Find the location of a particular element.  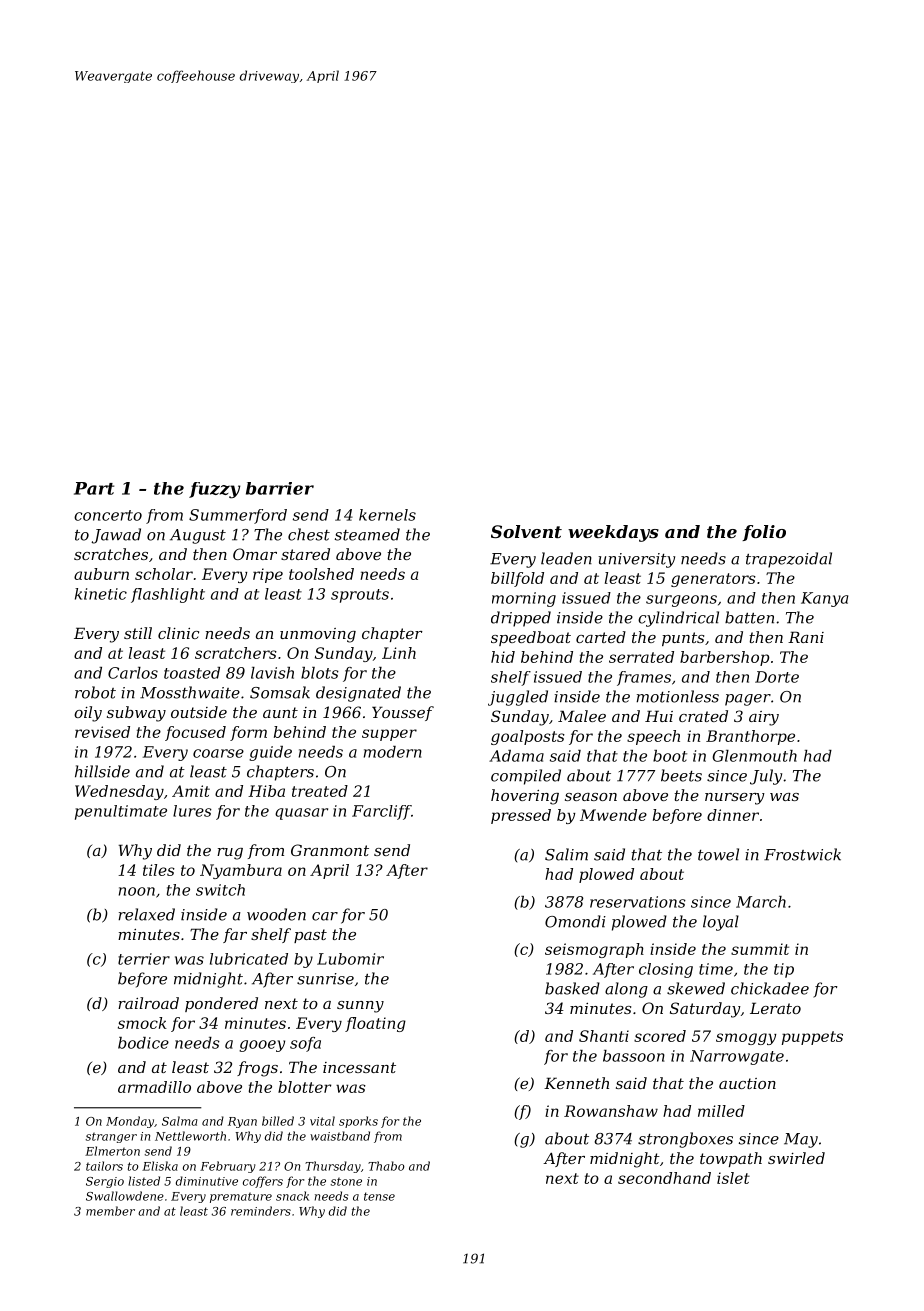

clinic is located at coordinates (178, 633).
